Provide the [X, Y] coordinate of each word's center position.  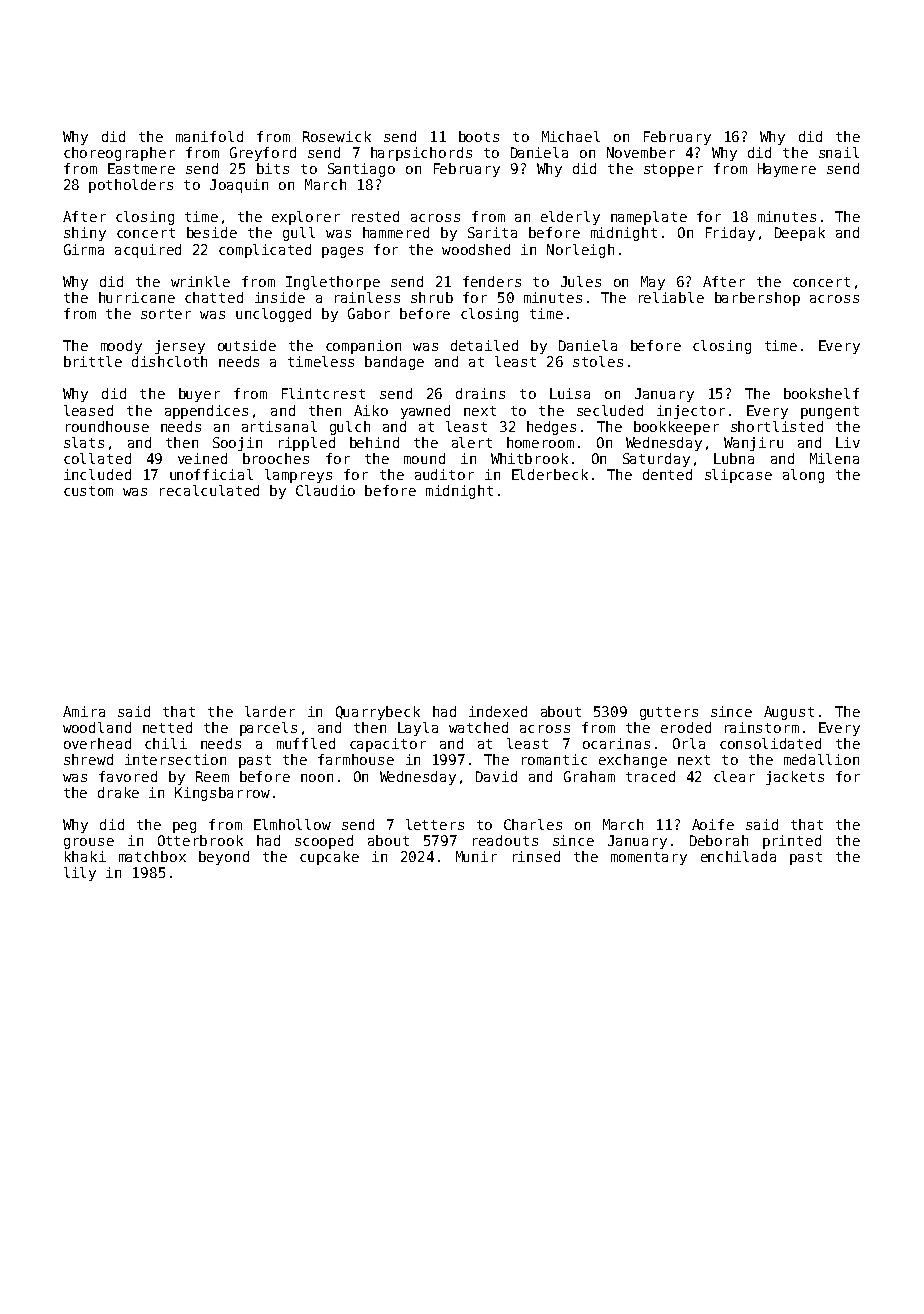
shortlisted [777, 426]
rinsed [536, 856]
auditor [444, 474]
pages [342, 252]
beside [212, 232]
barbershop [757, 299]
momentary [649, 858]
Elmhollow [292, 824]
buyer [199, 395]
